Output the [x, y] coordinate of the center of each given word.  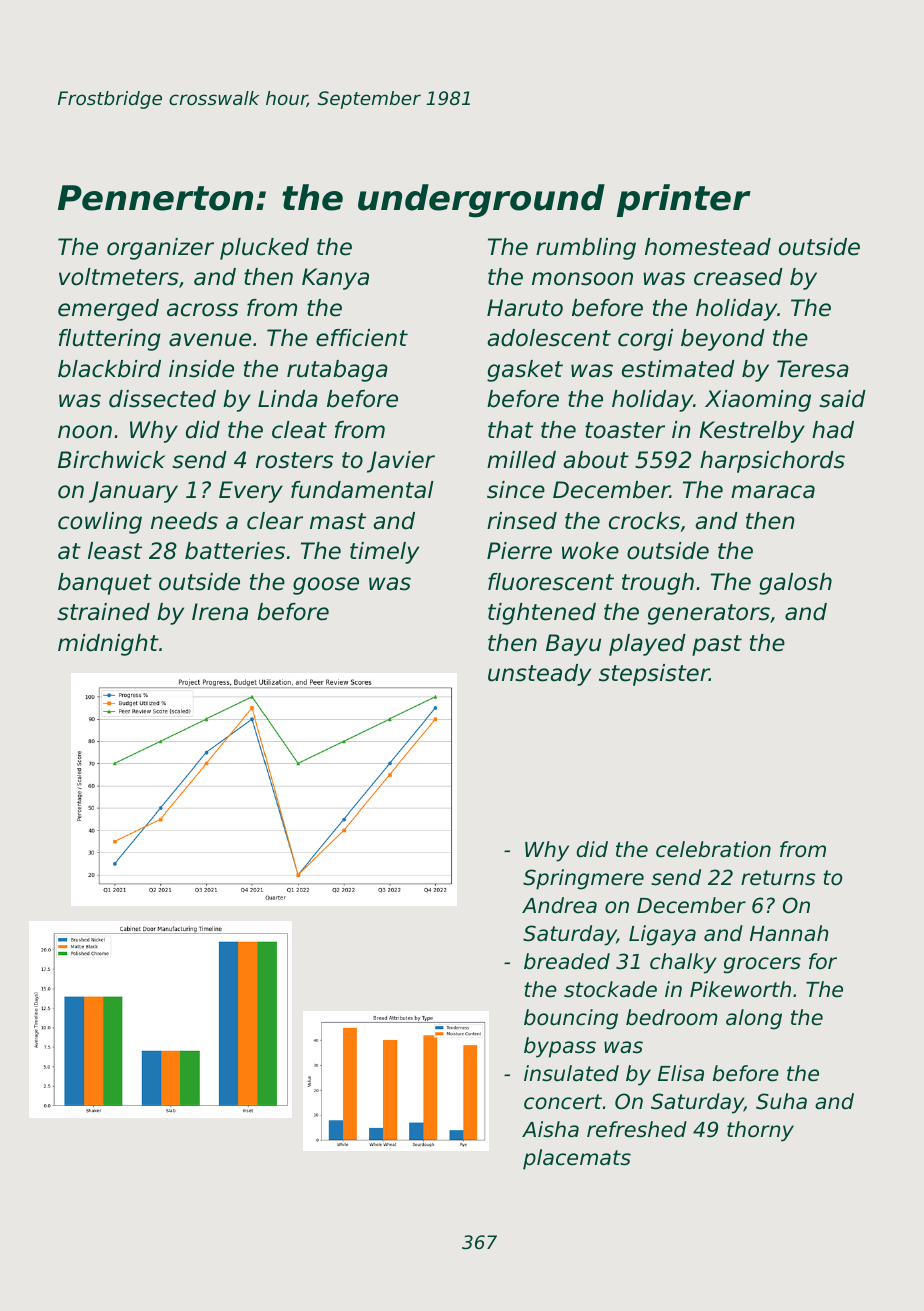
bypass [560, 1047]
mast [338, 521]
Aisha [550, 1129]
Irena [220, 612]
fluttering [110, 340]
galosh [795, 584]
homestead [708, 247]
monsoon [582, 279]
